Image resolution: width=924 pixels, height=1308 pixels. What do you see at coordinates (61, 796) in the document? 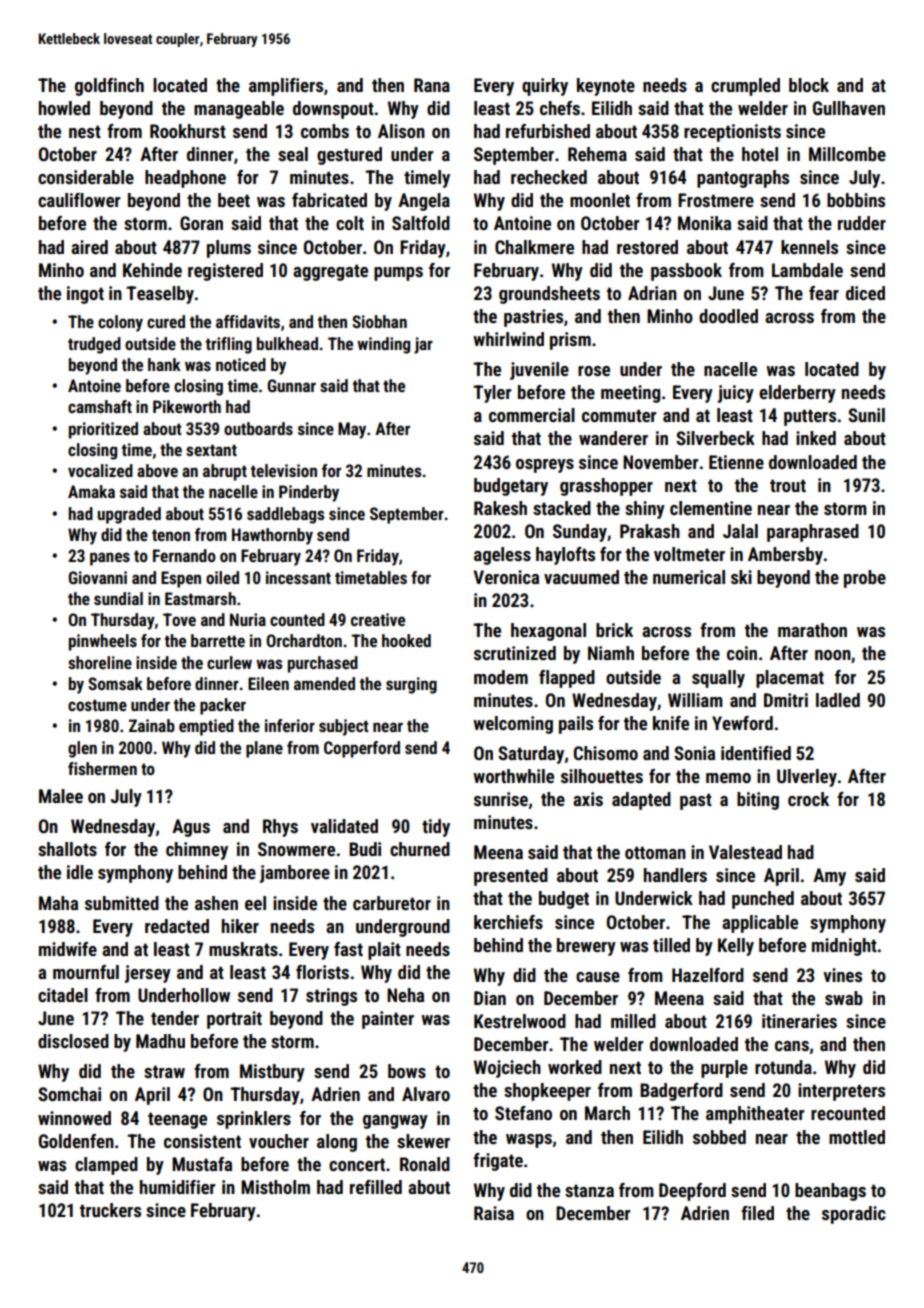
I see `Malee` at bounding box center [61, 796].
